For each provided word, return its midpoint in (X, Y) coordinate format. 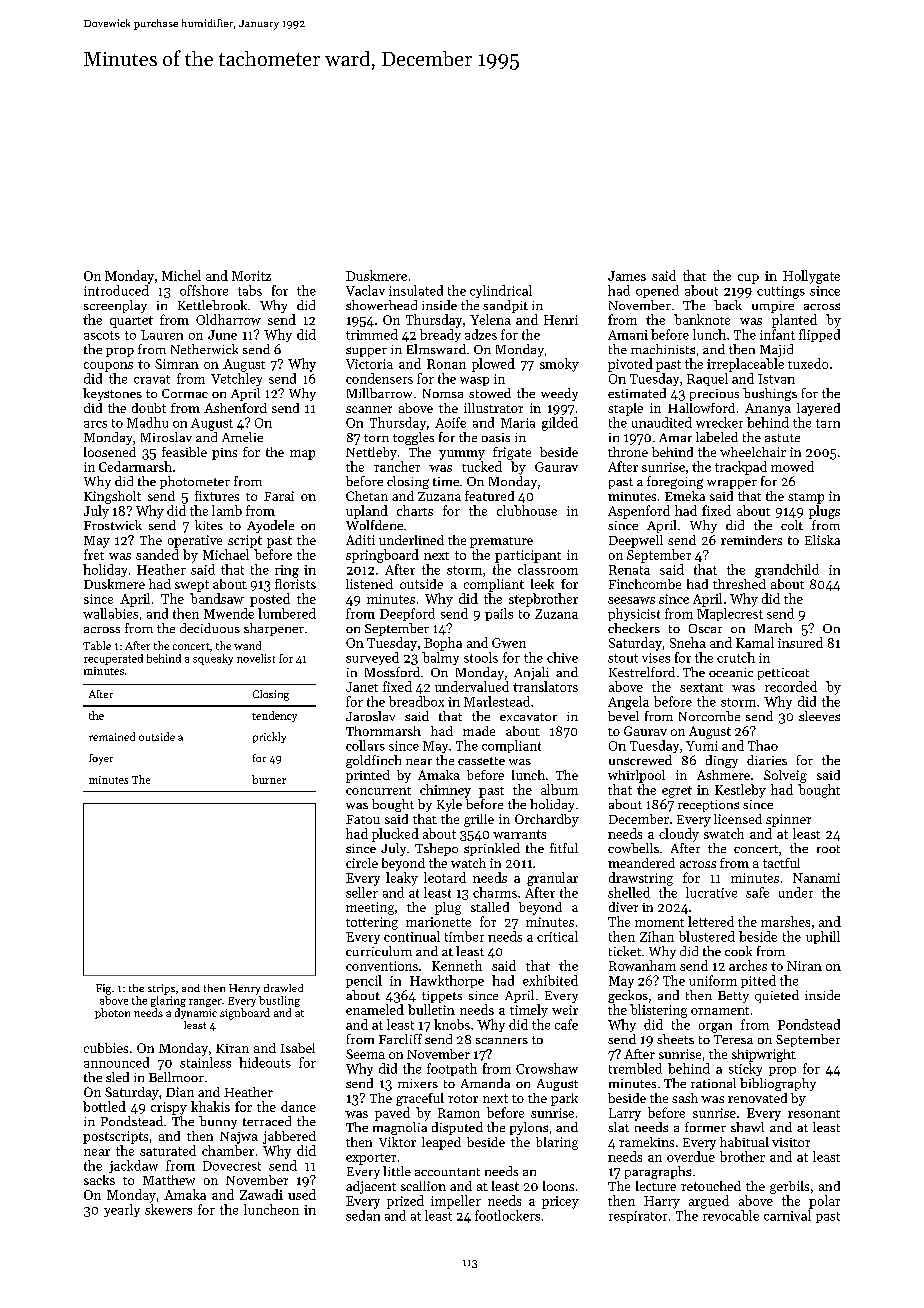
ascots (102, 335)
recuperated (113, 659)
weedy (559, 394)
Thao (763, 745)
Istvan (776, 379)
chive (562, 657)
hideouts (265, 1062)
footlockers (507, 1215)
